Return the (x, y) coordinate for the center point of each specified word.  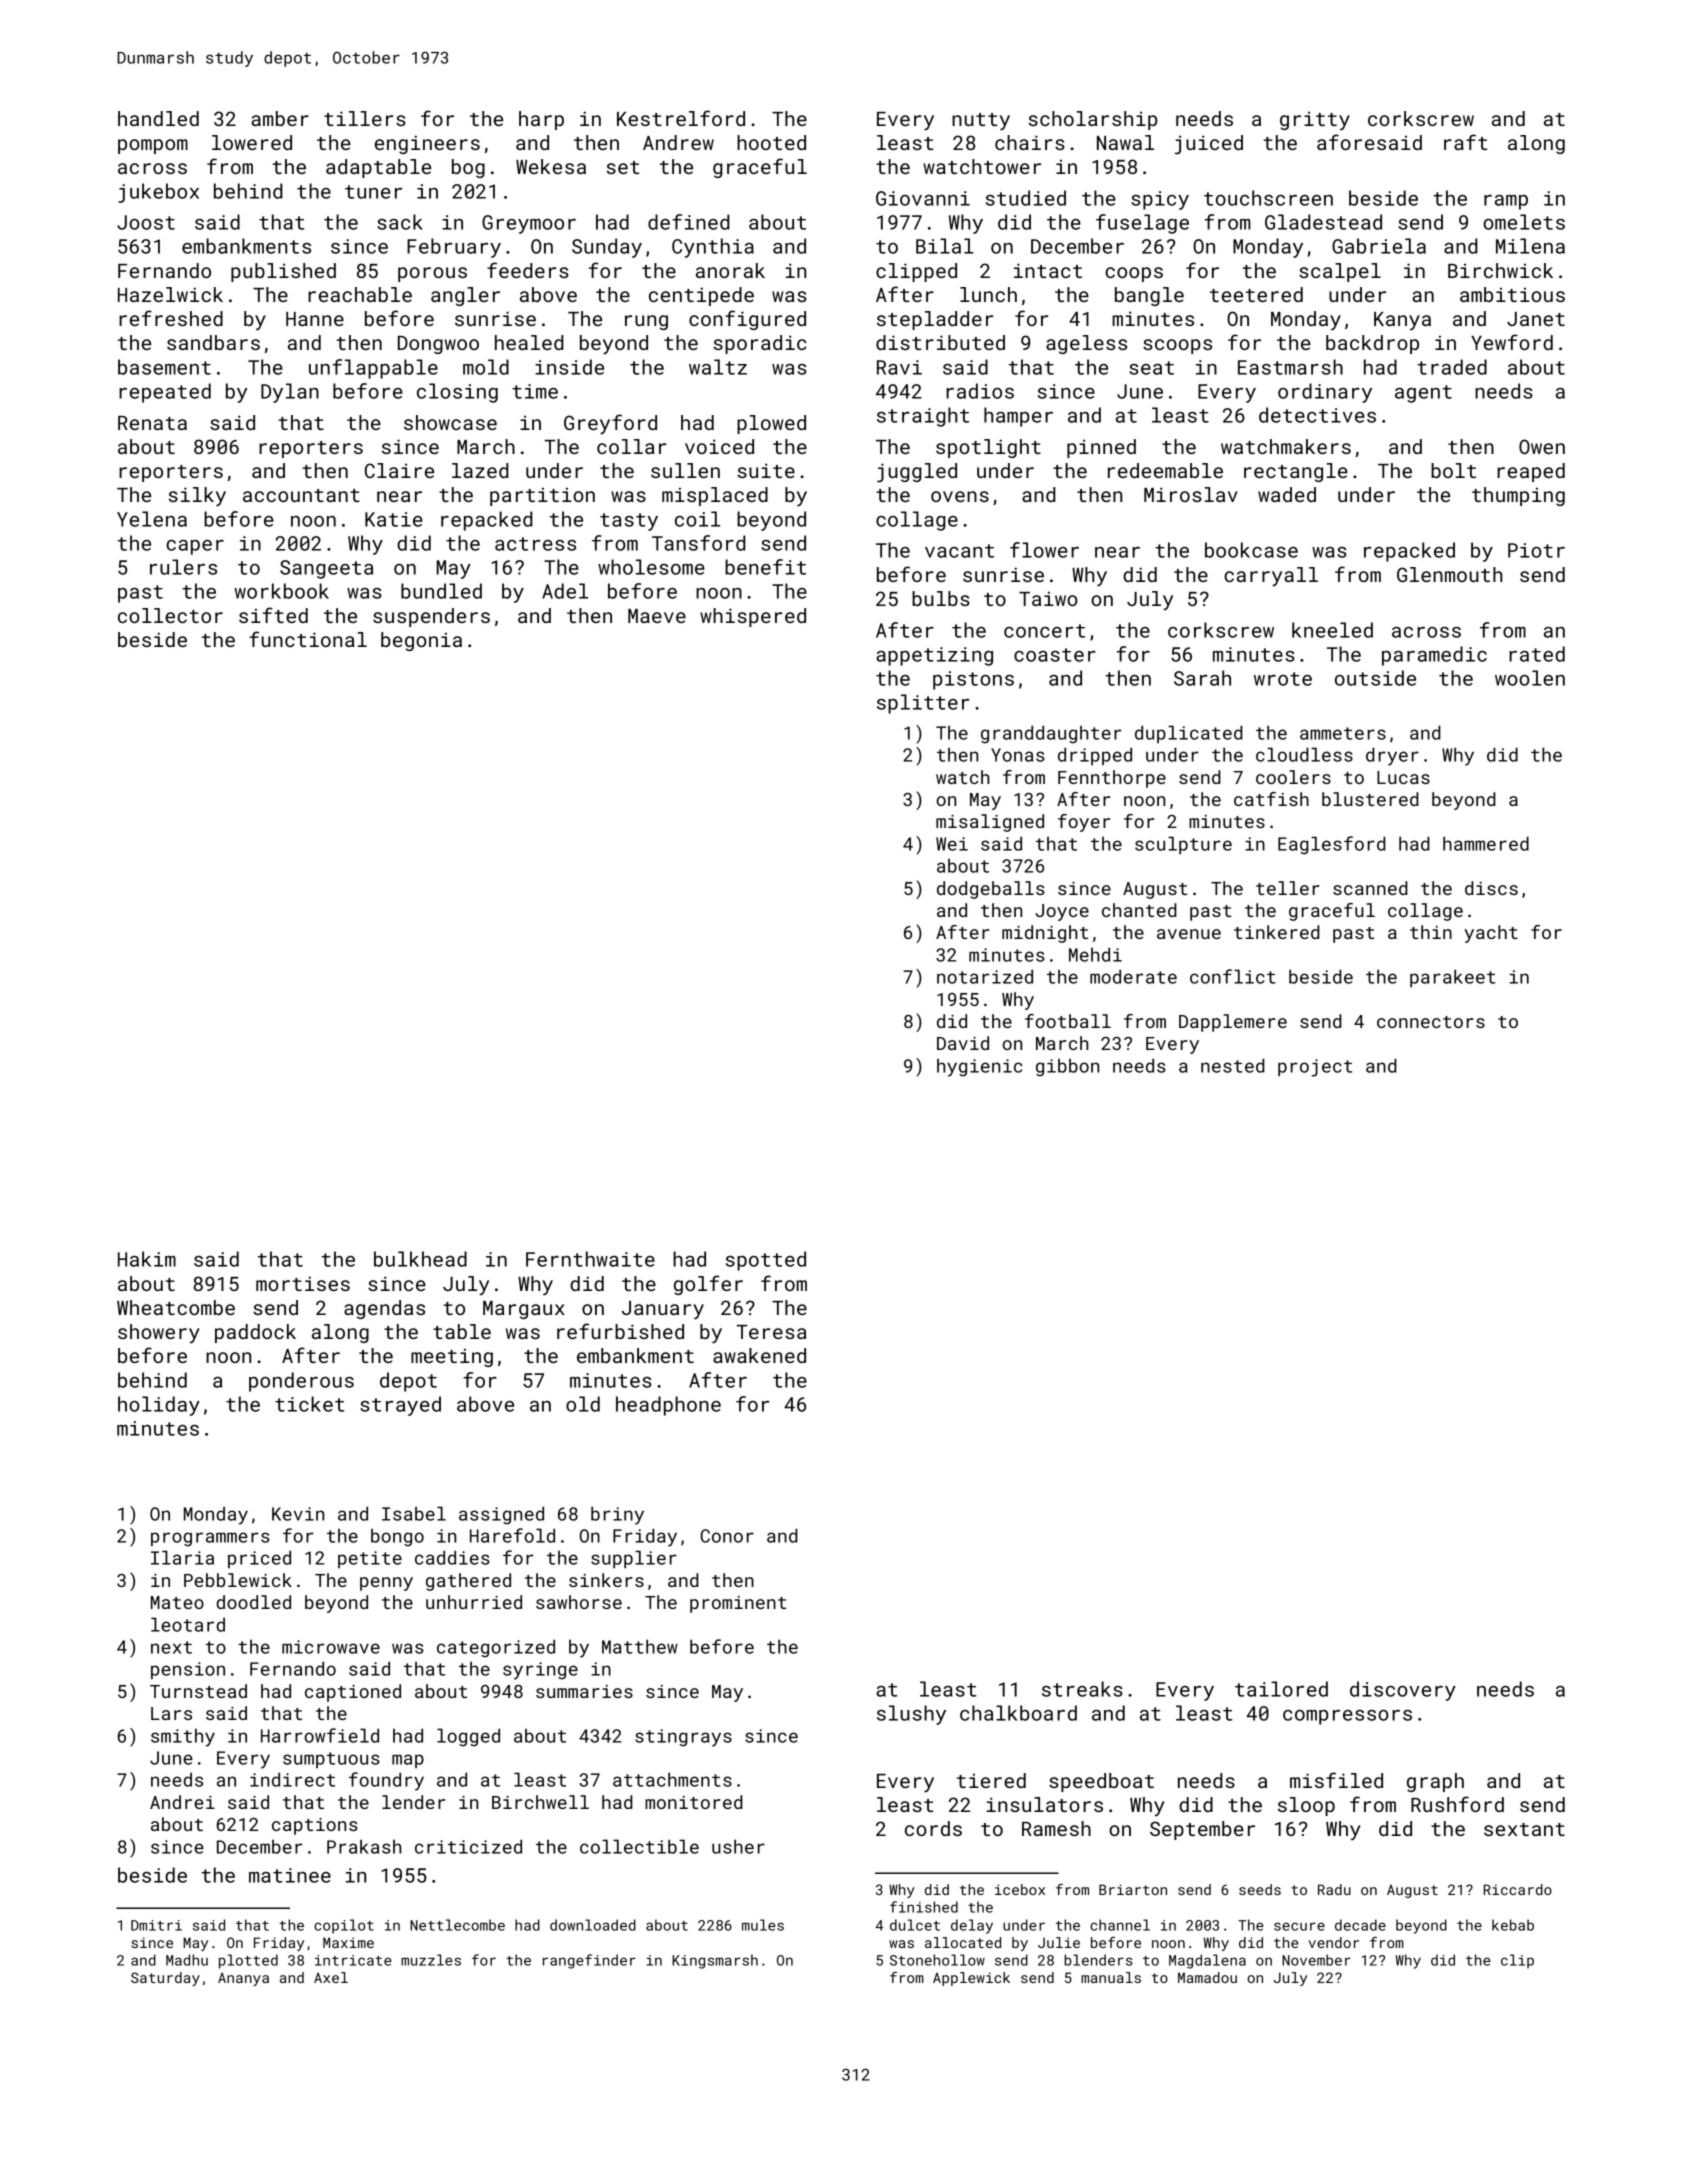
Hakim (147, 1259)
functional (308, 639)
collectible (639, 1846)
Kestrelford (681, 118)
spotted (766, 1261)
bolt (1453, 470)
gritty (1315, 120)
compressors (1347, 1717)
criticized (468, 1846)
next (171, 1647)
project (1315, 1068)
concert (1044, 631)
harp (541, 120)
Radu (1334, 1889)
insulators (1045, 1804)
